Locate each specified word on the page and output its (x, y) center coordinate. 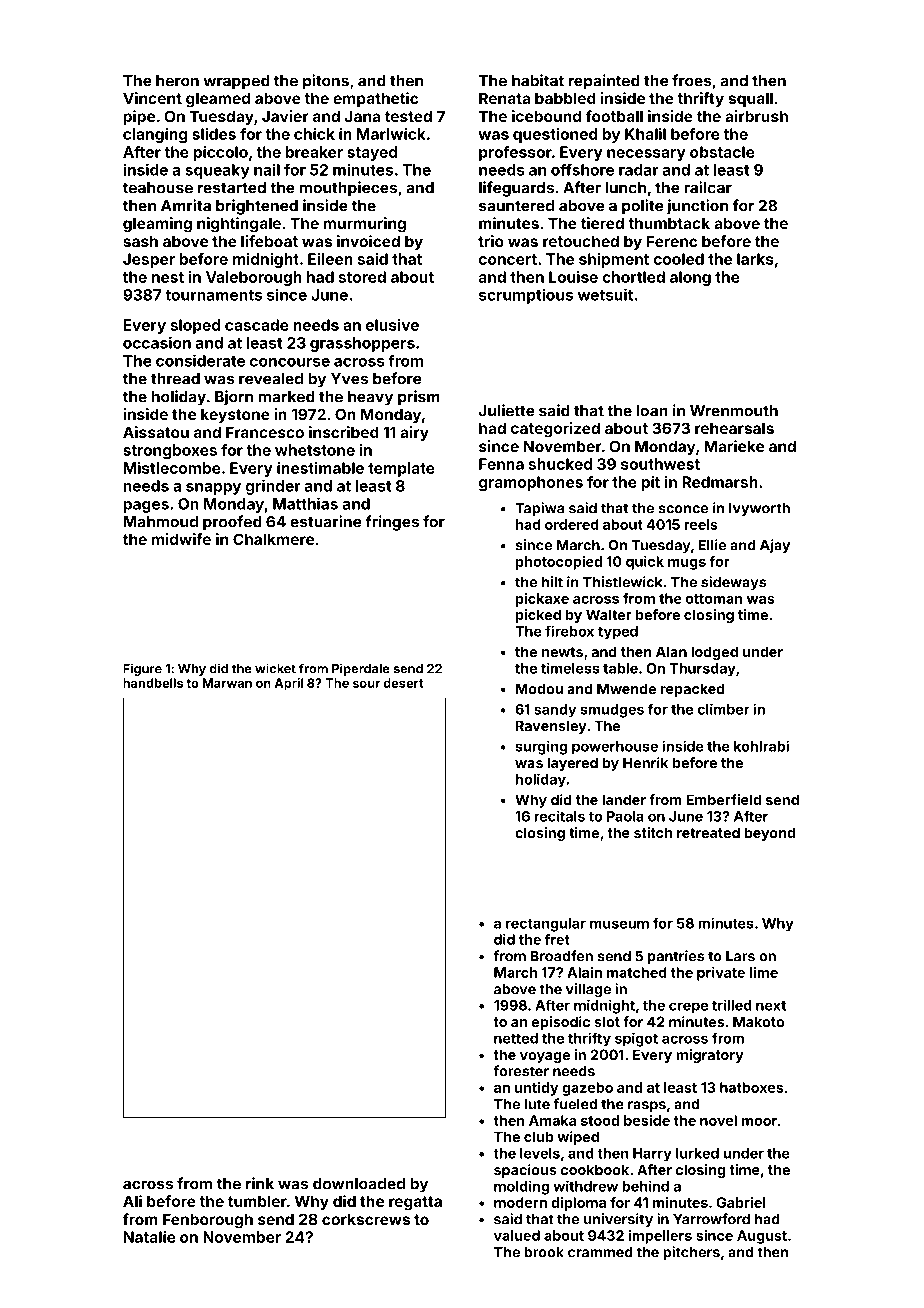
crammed (600, 1252)
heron (177, 81)
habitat (538, 80)
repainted (604, 82)
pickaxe (542, 600)
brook (544, 1252)
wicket (275, 668)
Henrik (645, 762)
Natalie (150, 1237)
